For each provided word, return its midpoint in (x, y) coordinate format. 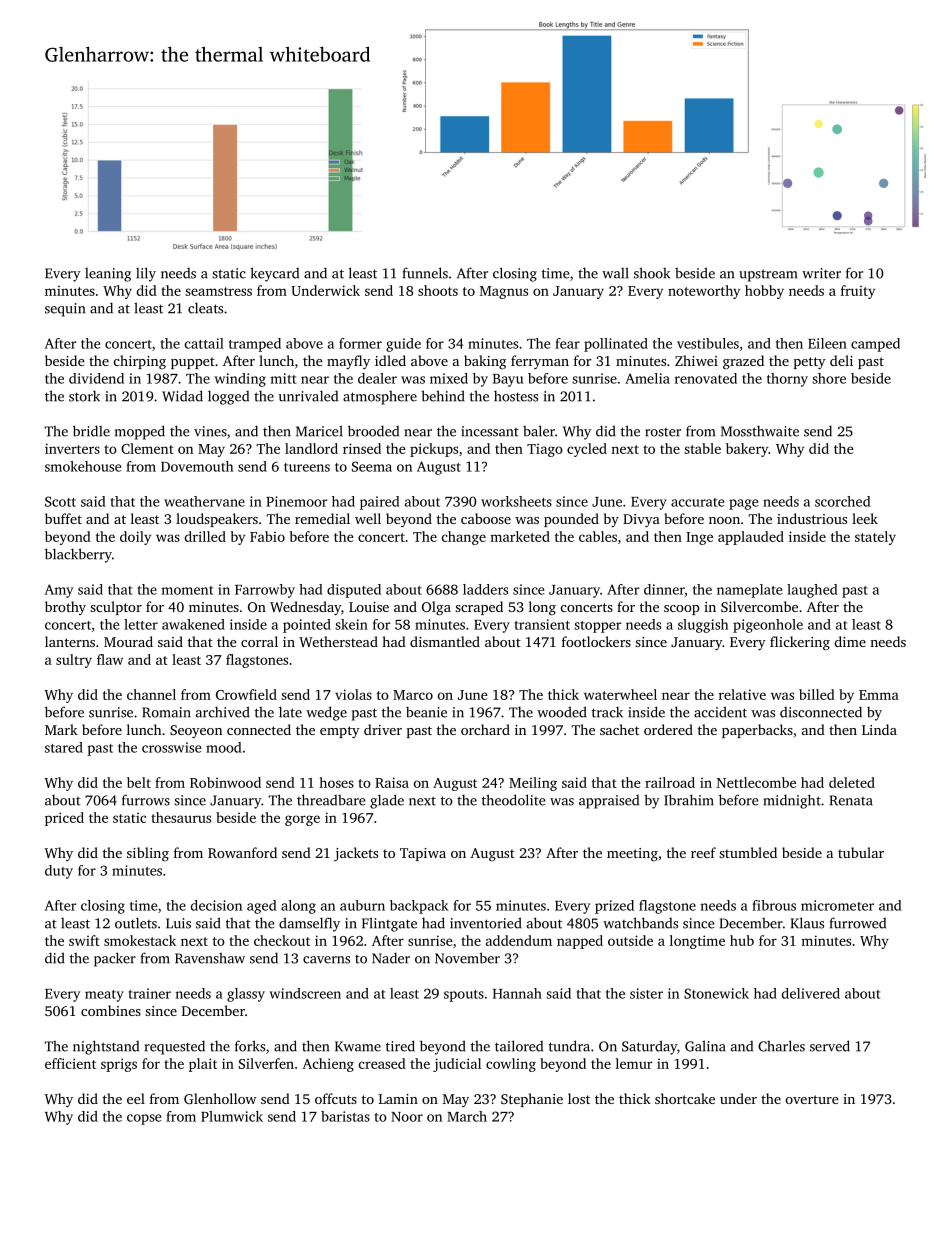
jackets (356, 854)
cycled (587, 450)
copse (144, 1119)
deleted (852, 782)
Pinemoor (296, 501)
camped (875, 345)
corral (259, 641)
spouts (464, 996)
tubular (861, 852)
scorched (843, 501)
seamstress (218, 291)
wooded (562, 712)
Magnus (504, 292)
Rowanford (242, 852)
